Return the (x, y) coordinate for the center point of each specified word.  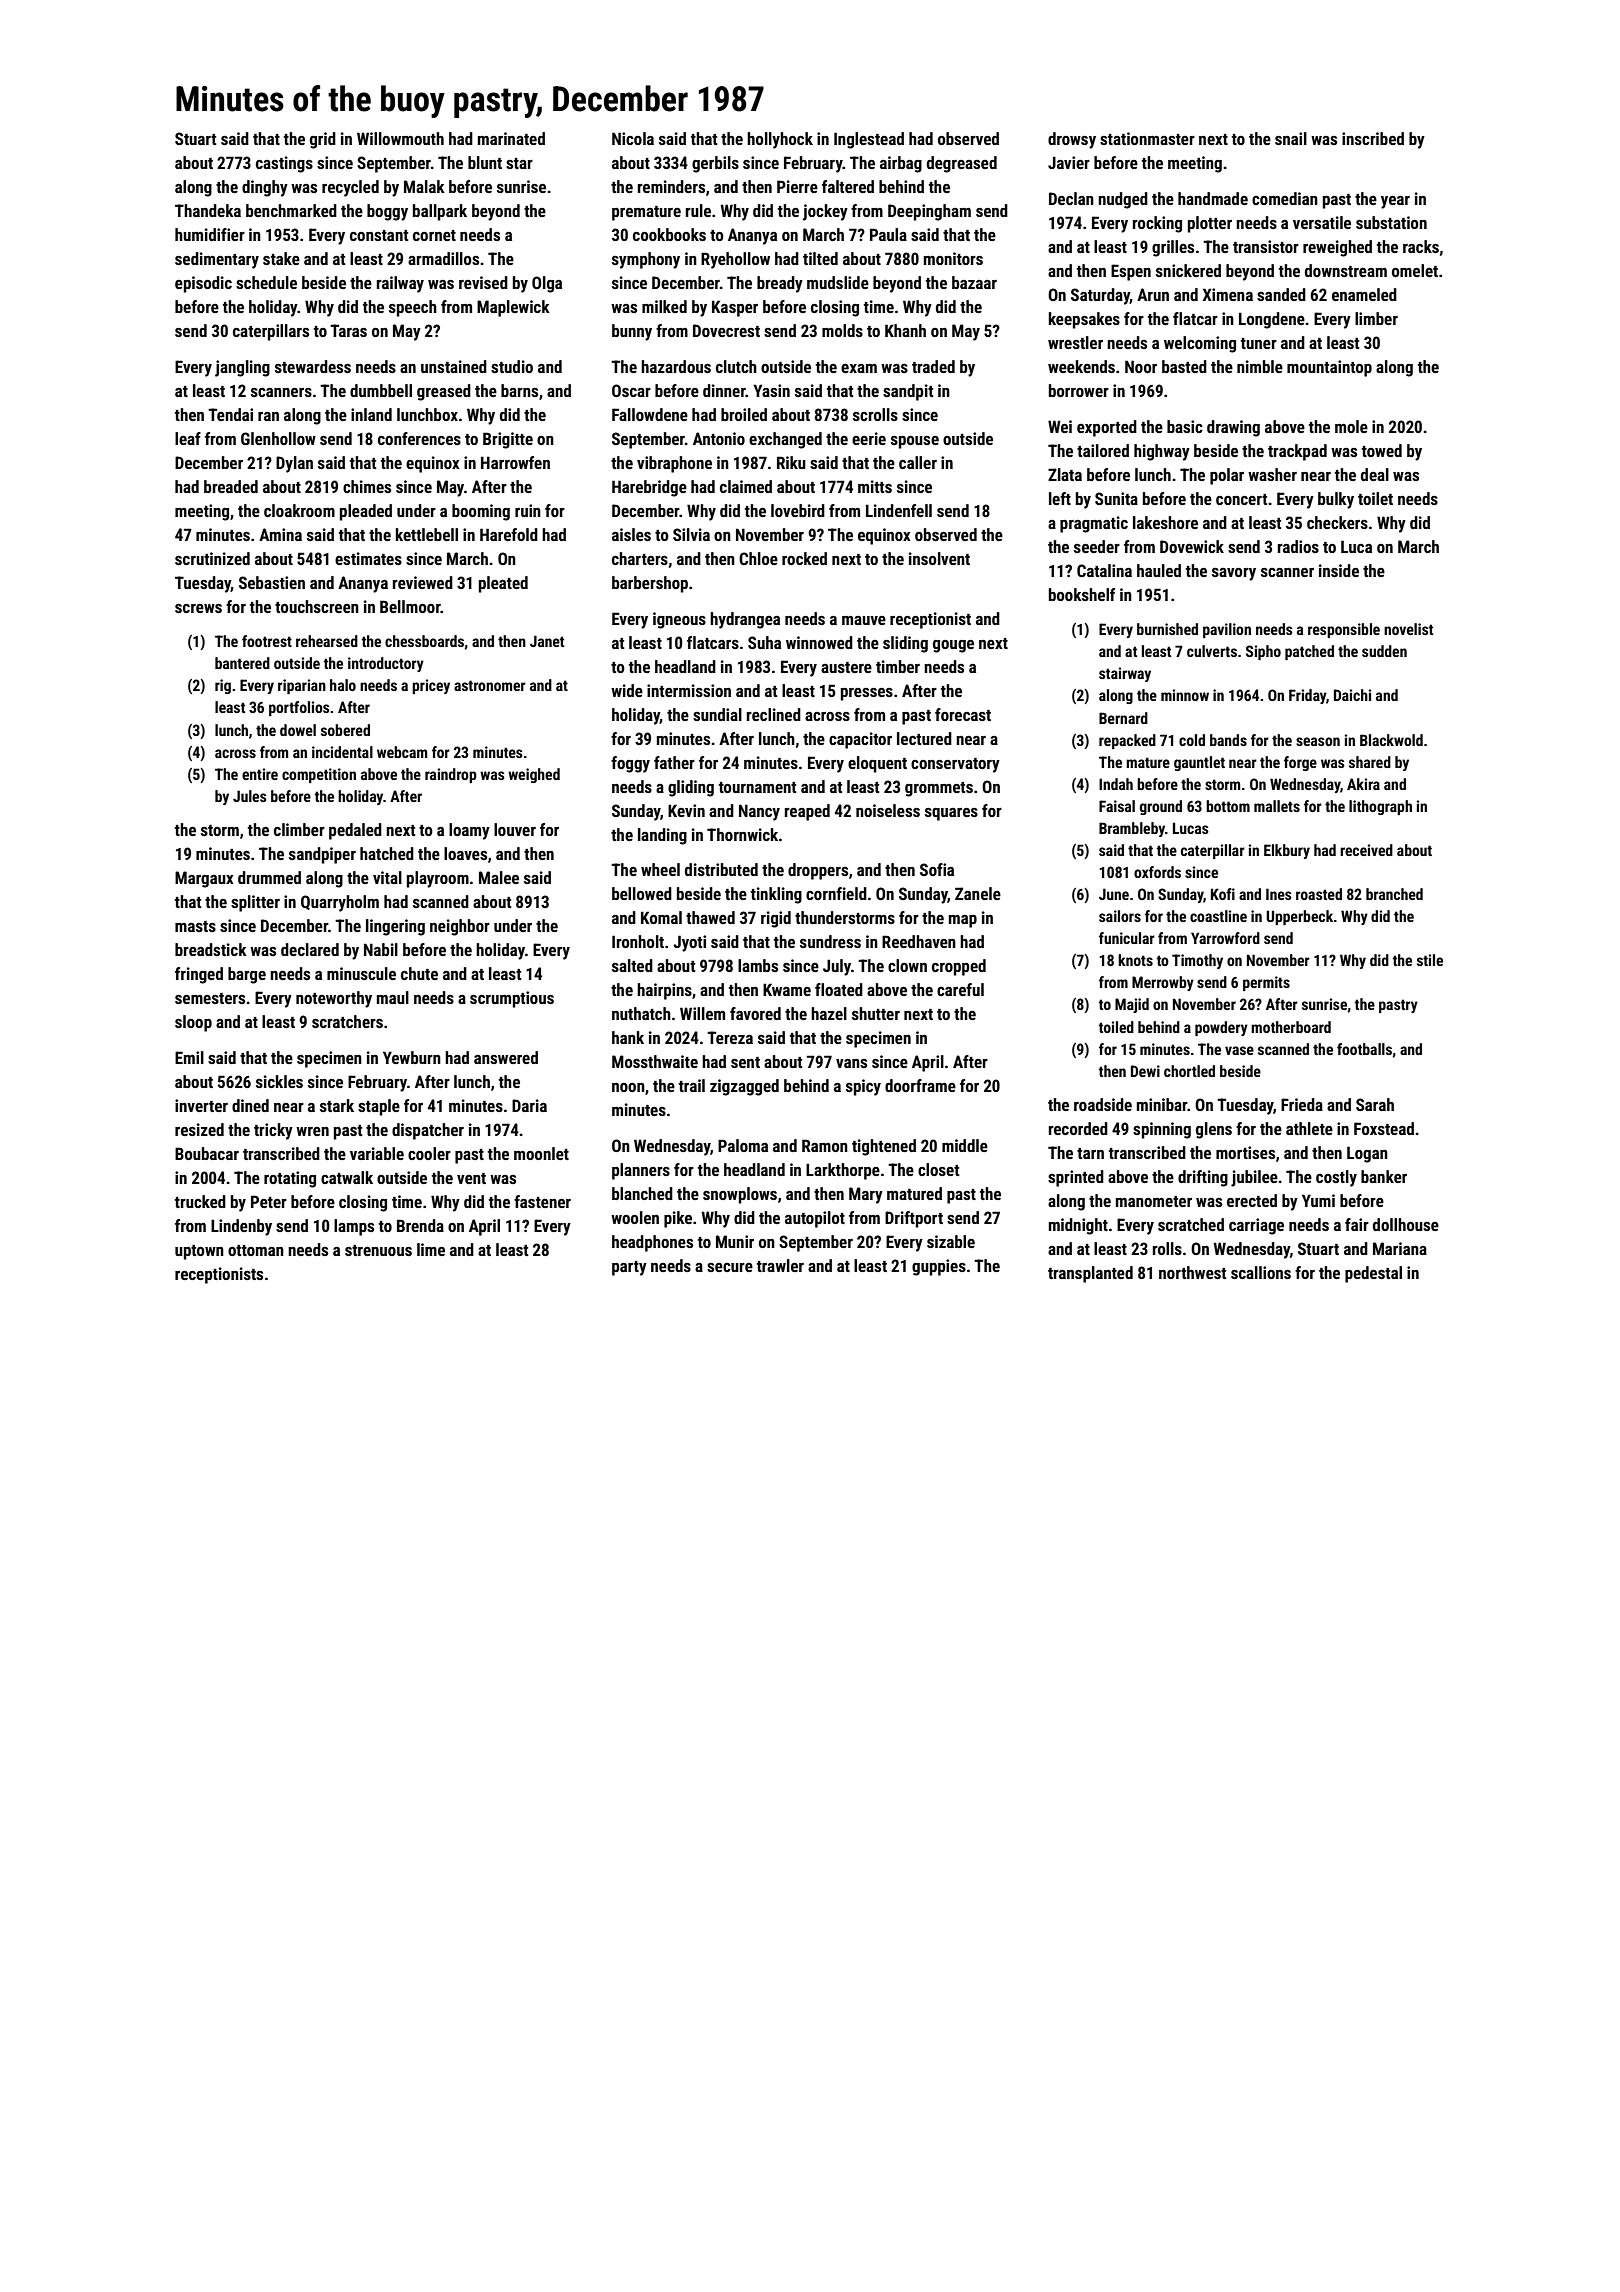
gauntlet (1199, 763)
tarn (1090, 1153)
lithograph (1380, 807)
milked (664, 306)
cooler (429, 1153)
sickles (279, 1081)
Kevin (686, 810)
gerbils (715, 164)
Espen (1131, 272)
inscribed (1373, 138)
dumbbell (381, 390)
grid (323, 140)
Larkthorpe (843, 1171)
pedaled (355, 831)
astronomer (490, 685)
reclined (774, 714)
